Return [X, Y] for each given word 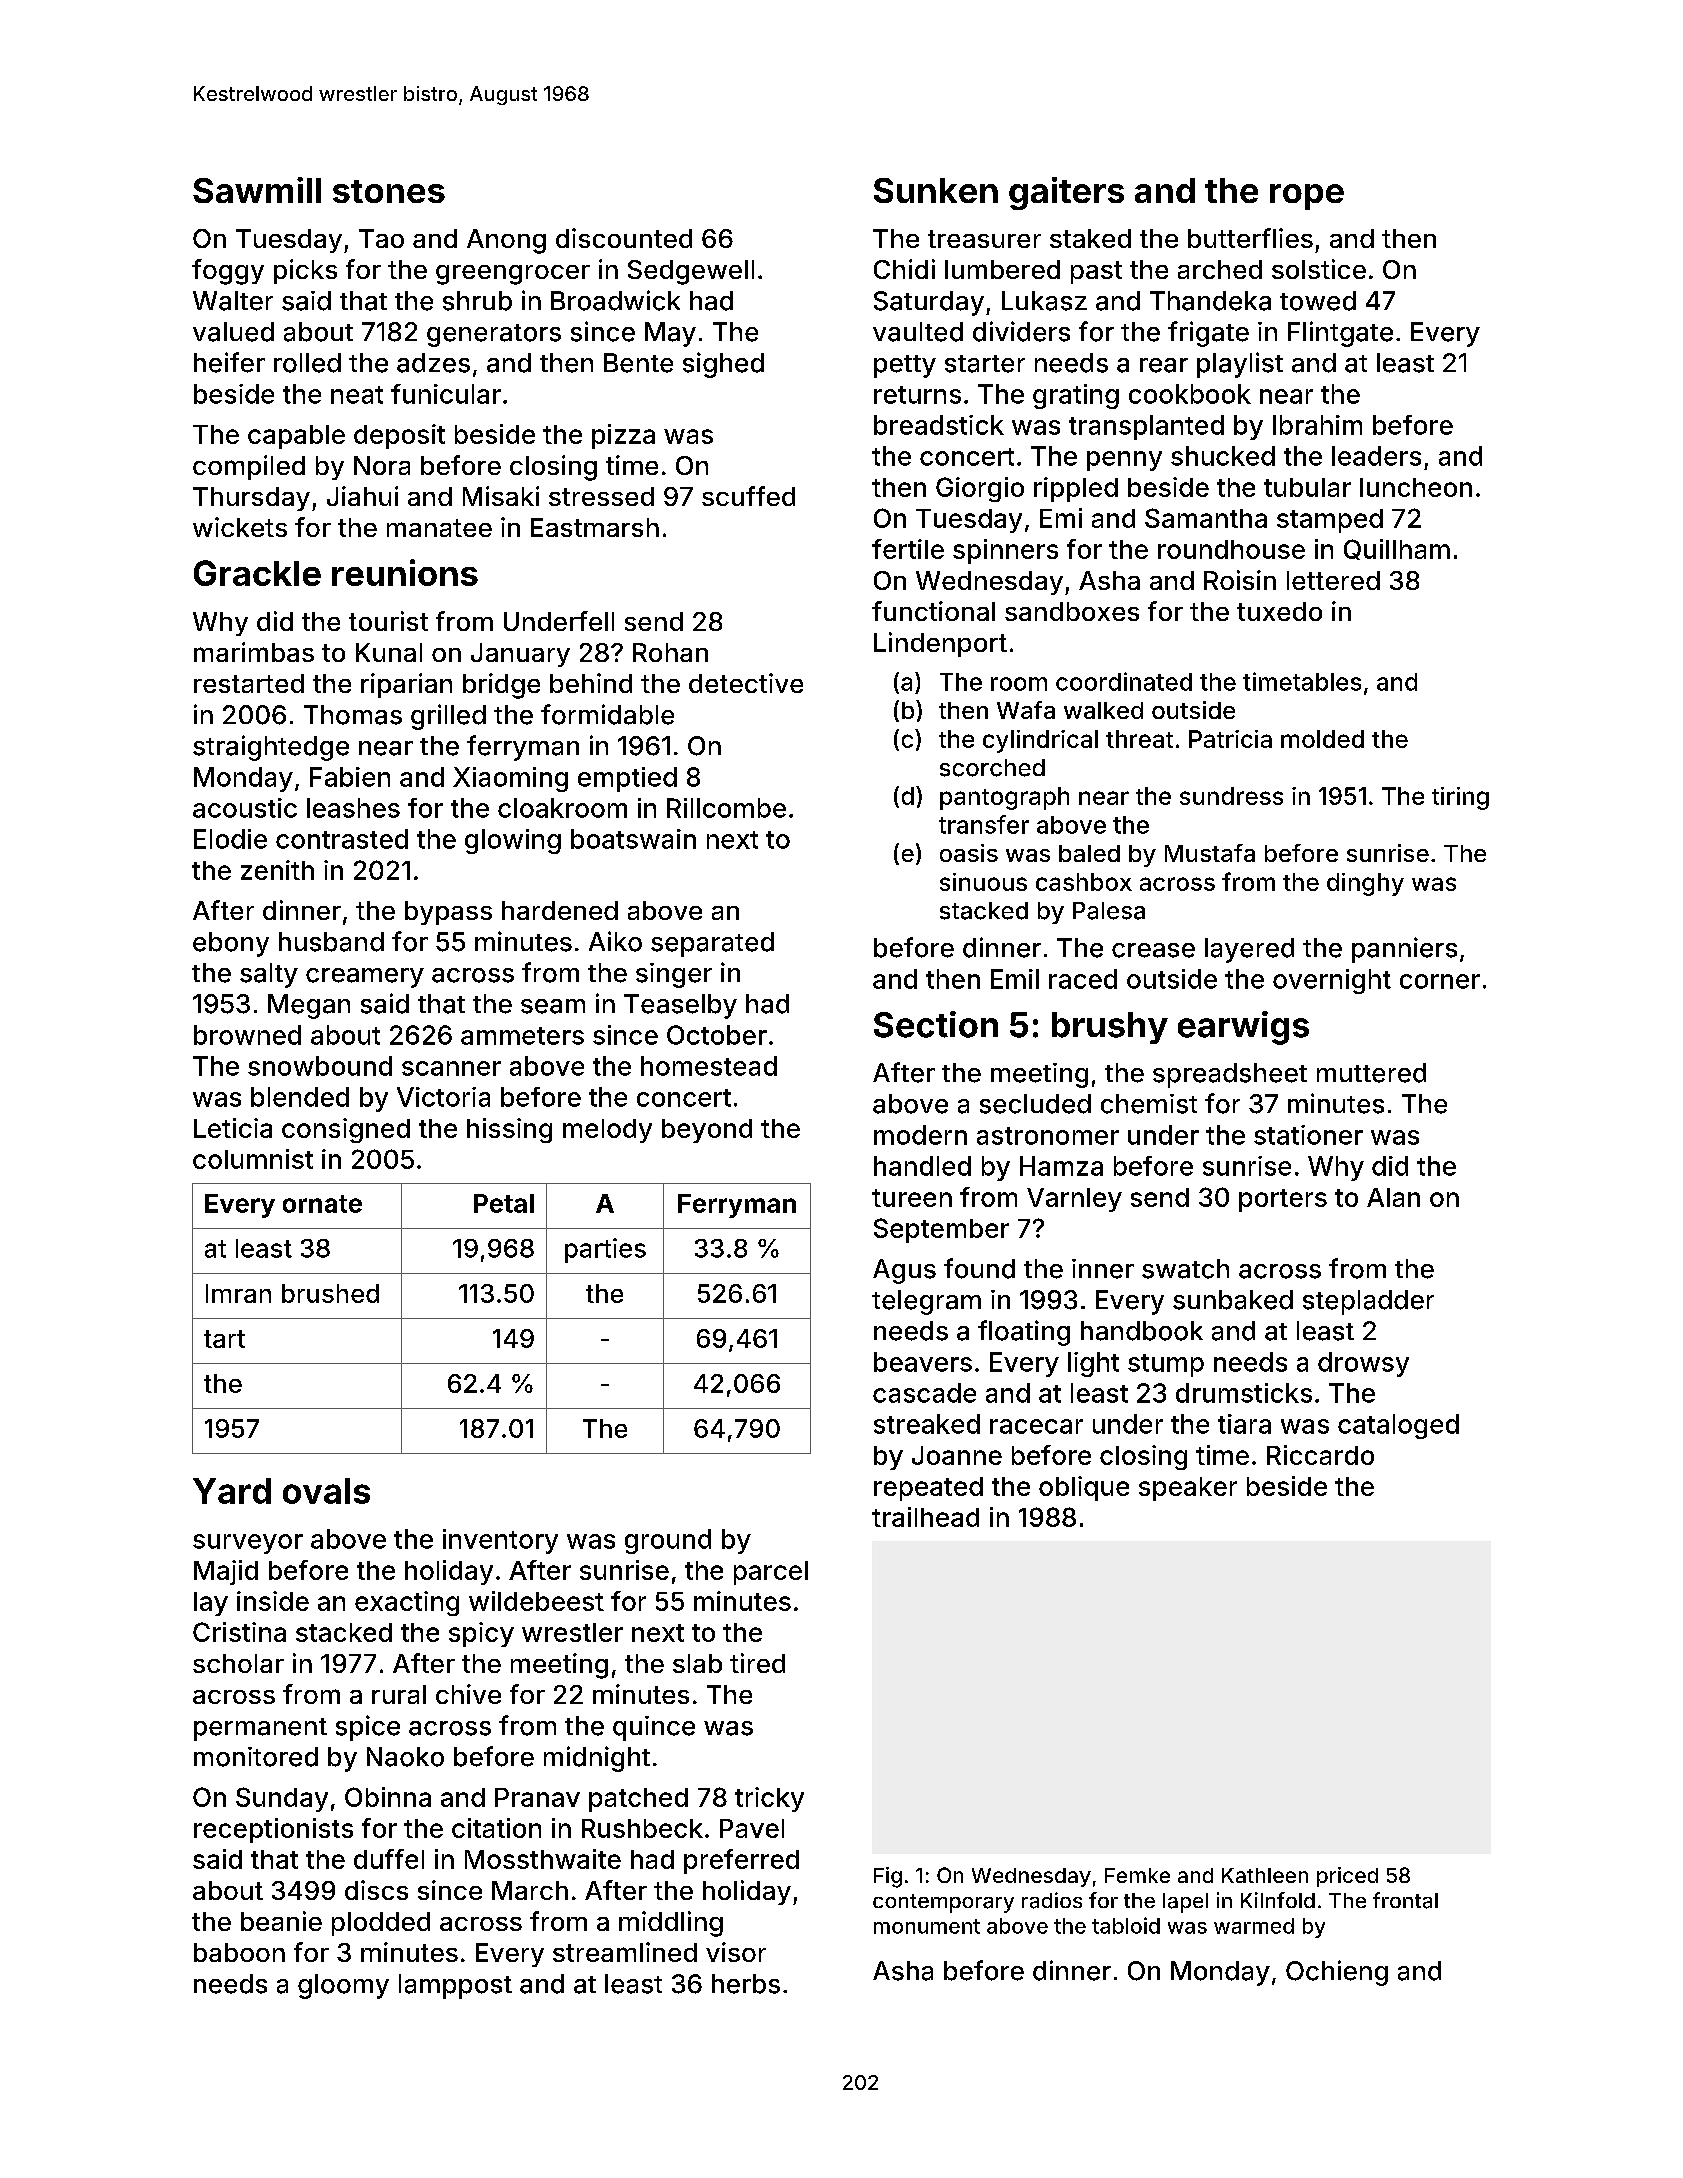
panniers [1404, 950]
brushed [330, 1293]
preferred [741, 1861]
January [520, 655]
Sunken [936, 190]
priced [1347, 1877]
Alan [1393, 1197]
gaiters [1066, 193]
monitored [256, 1757]
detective [746, 683]
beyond [707, 1131]
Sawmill [257, 190]
